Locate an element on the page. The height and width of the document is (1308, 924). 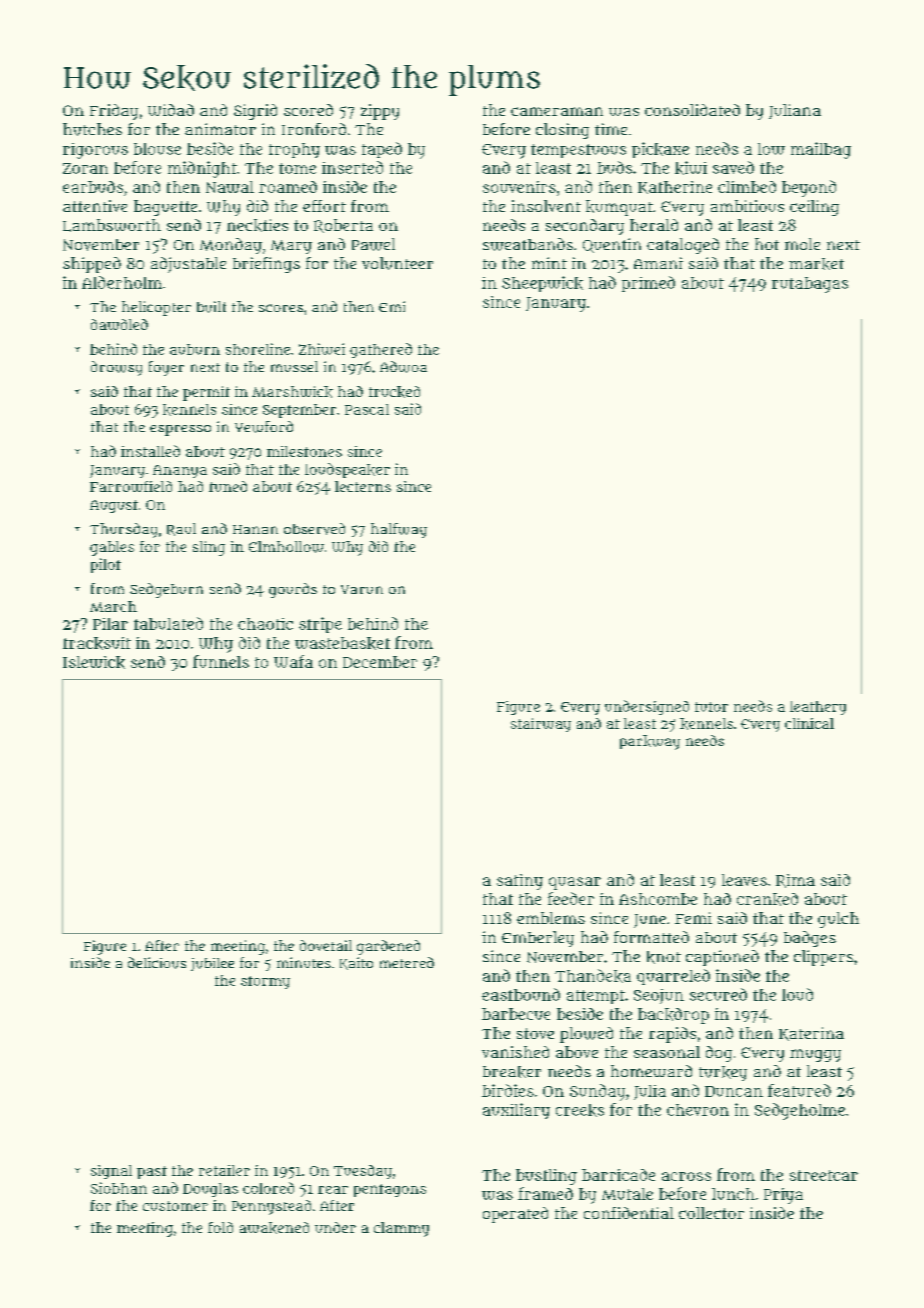
December is located at coordinates (380, 662).
